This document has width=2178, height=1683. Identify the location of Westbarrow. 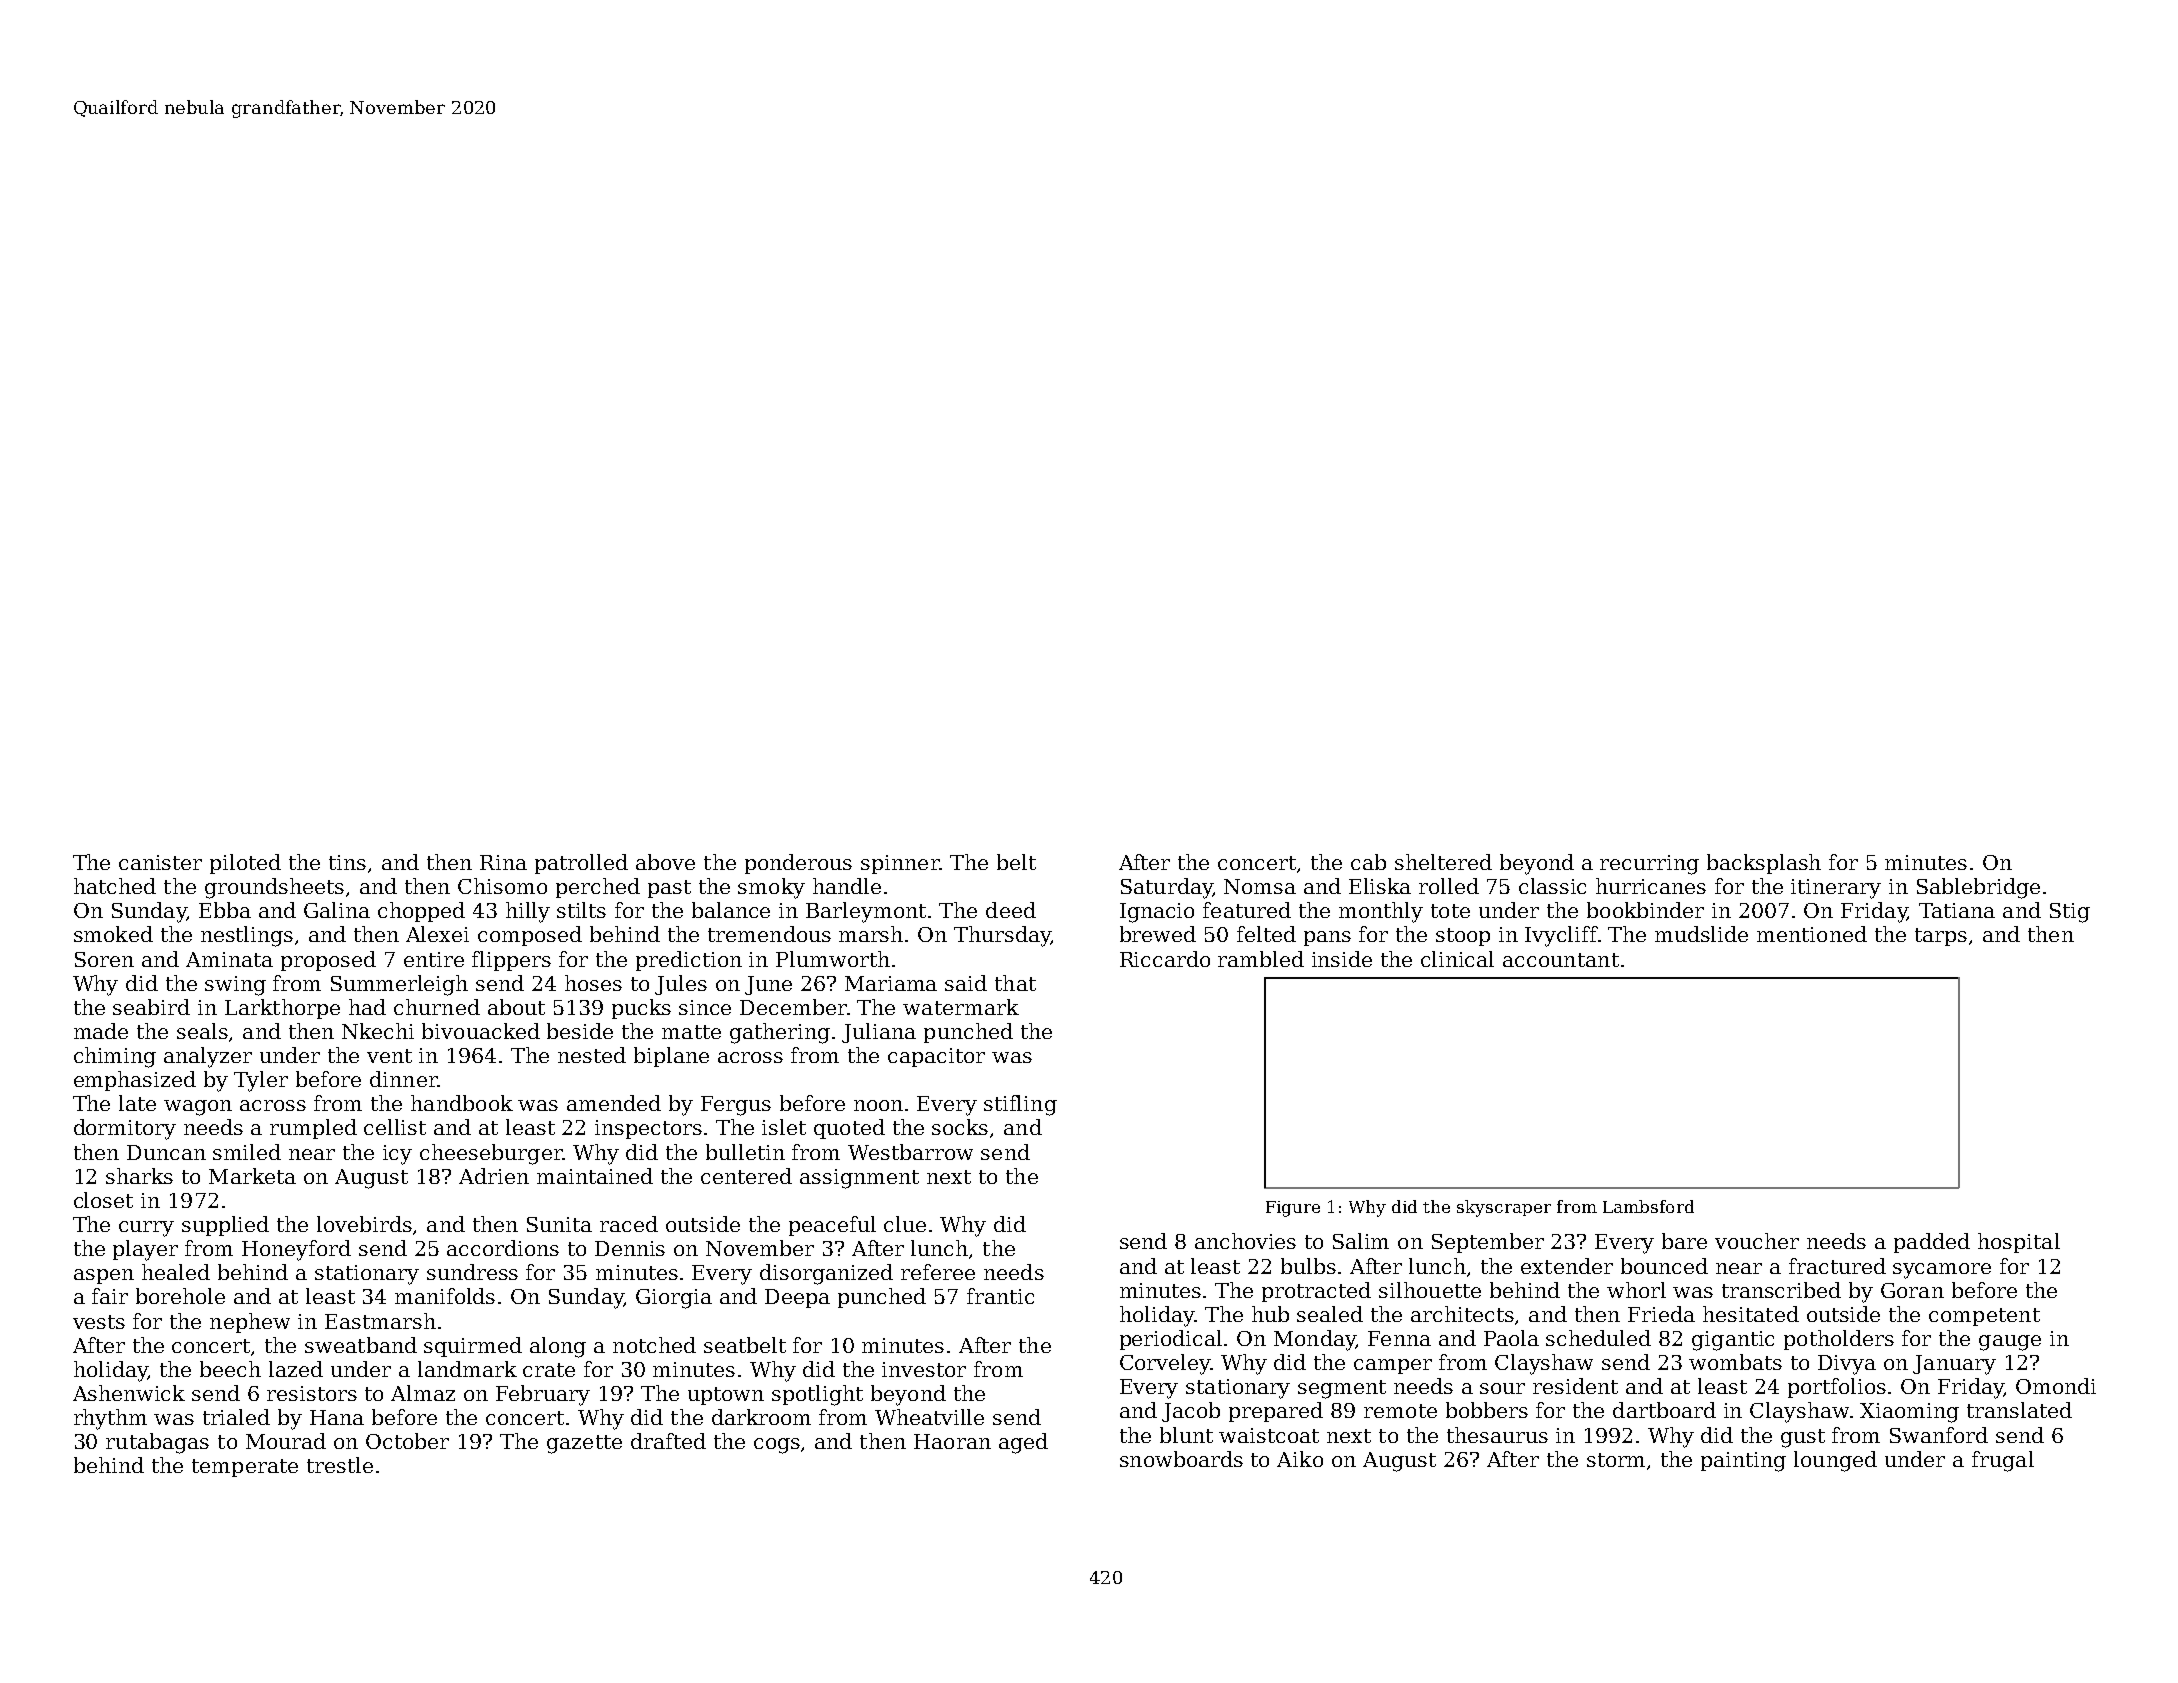
(910, 1152).
